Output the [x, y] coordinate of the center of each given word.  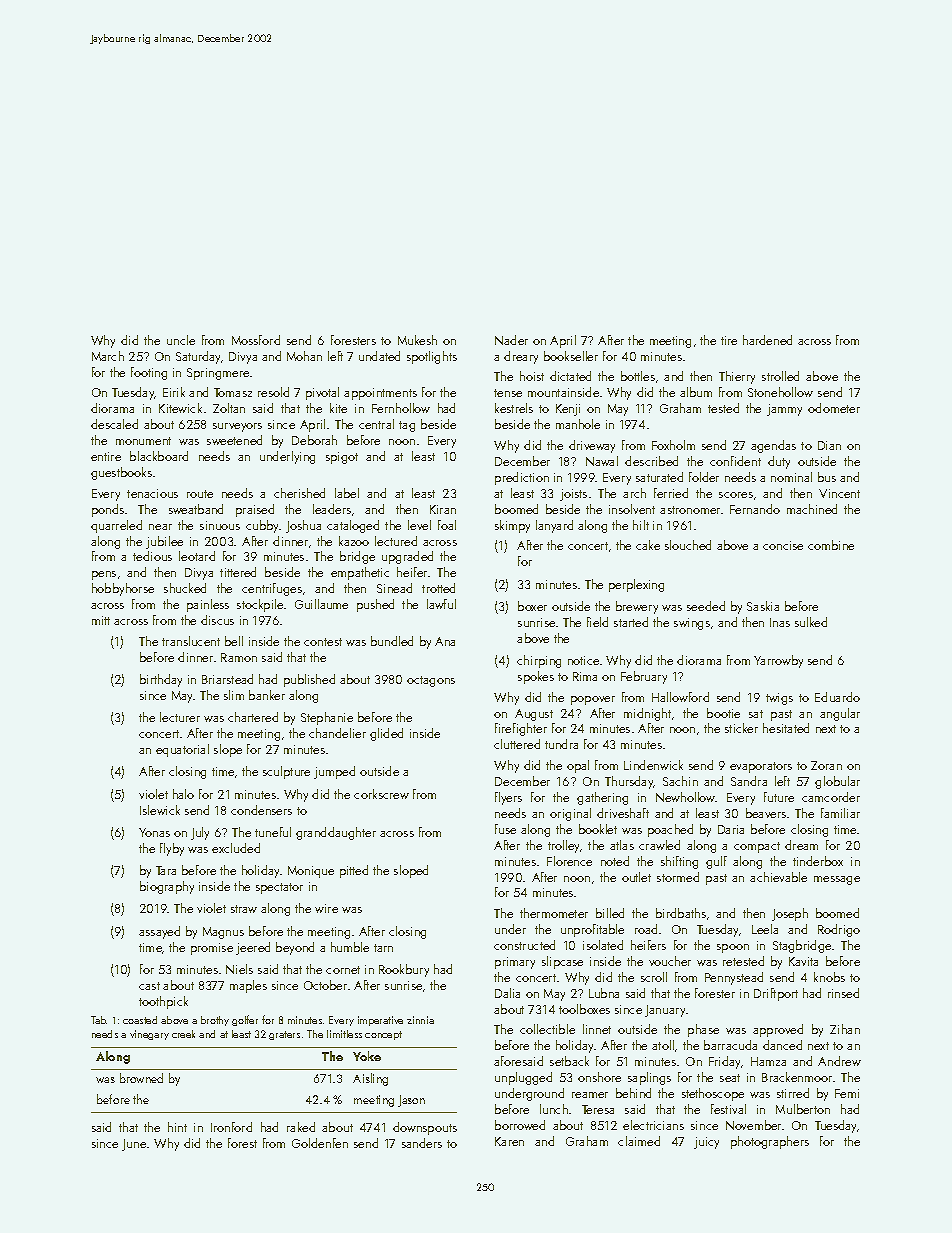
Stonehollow [780, 392]
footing [149, 373]
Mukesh [417, 340]
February [644, 677]
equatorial [182, 750]
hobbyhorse [123, 589]
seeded [706, 606]
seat [730, 1078]
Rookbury [404, 970]
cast [149, 986]
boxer [532, 606]
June [134, 1145]
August [534, 715]
